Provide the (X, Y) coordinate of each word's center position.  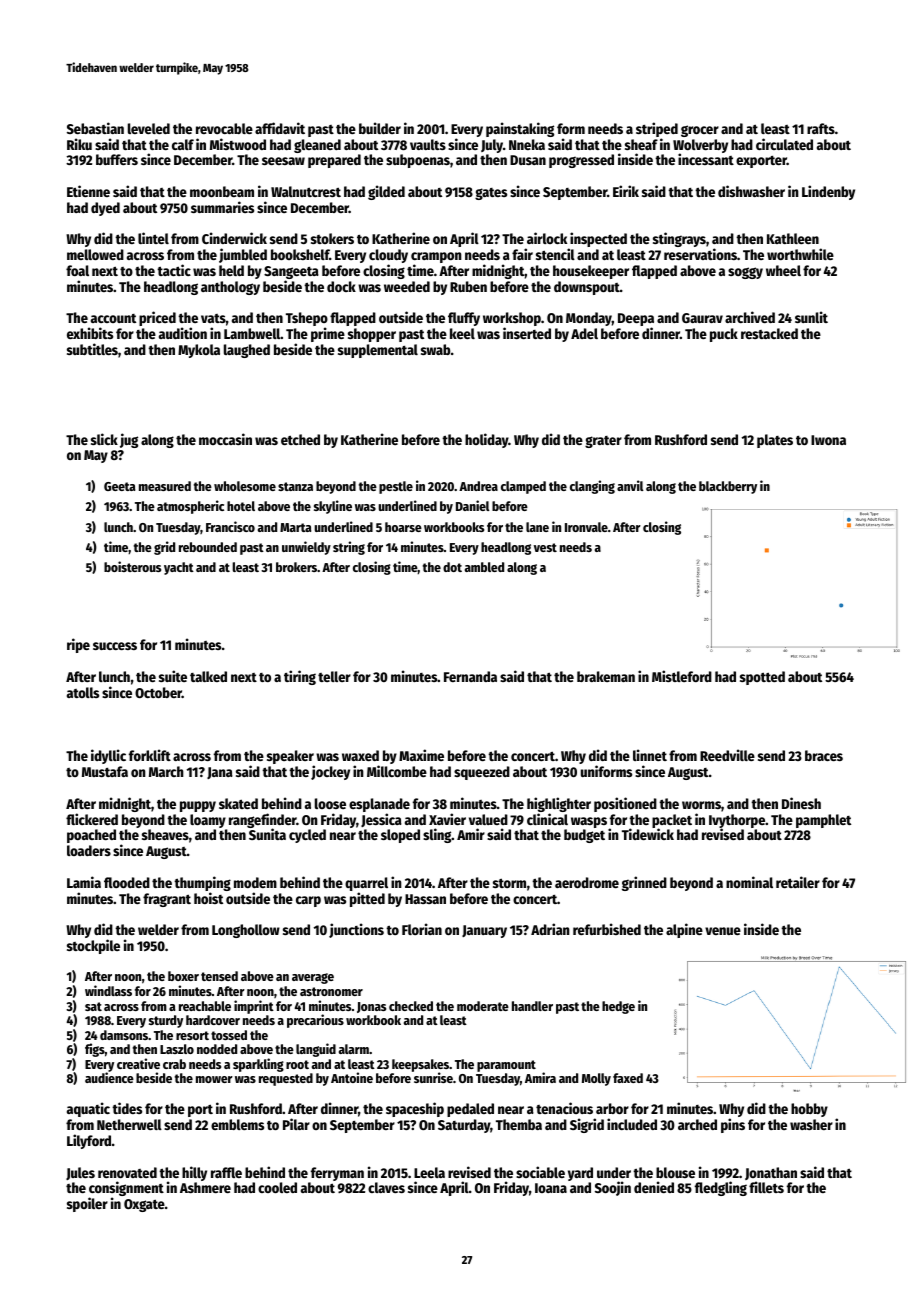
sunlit (811, 317)
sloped (400, 836)
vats (213, 318)
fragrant (167, 900)
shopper (372, 335)
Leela (429, 1172)
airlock (547, 238)
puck (724, 335)
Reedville (727, 755)
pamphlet (823, 821)
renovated (127, 1172)
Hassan (425, 899)
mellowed (95, 254)
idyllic (108, 756)
